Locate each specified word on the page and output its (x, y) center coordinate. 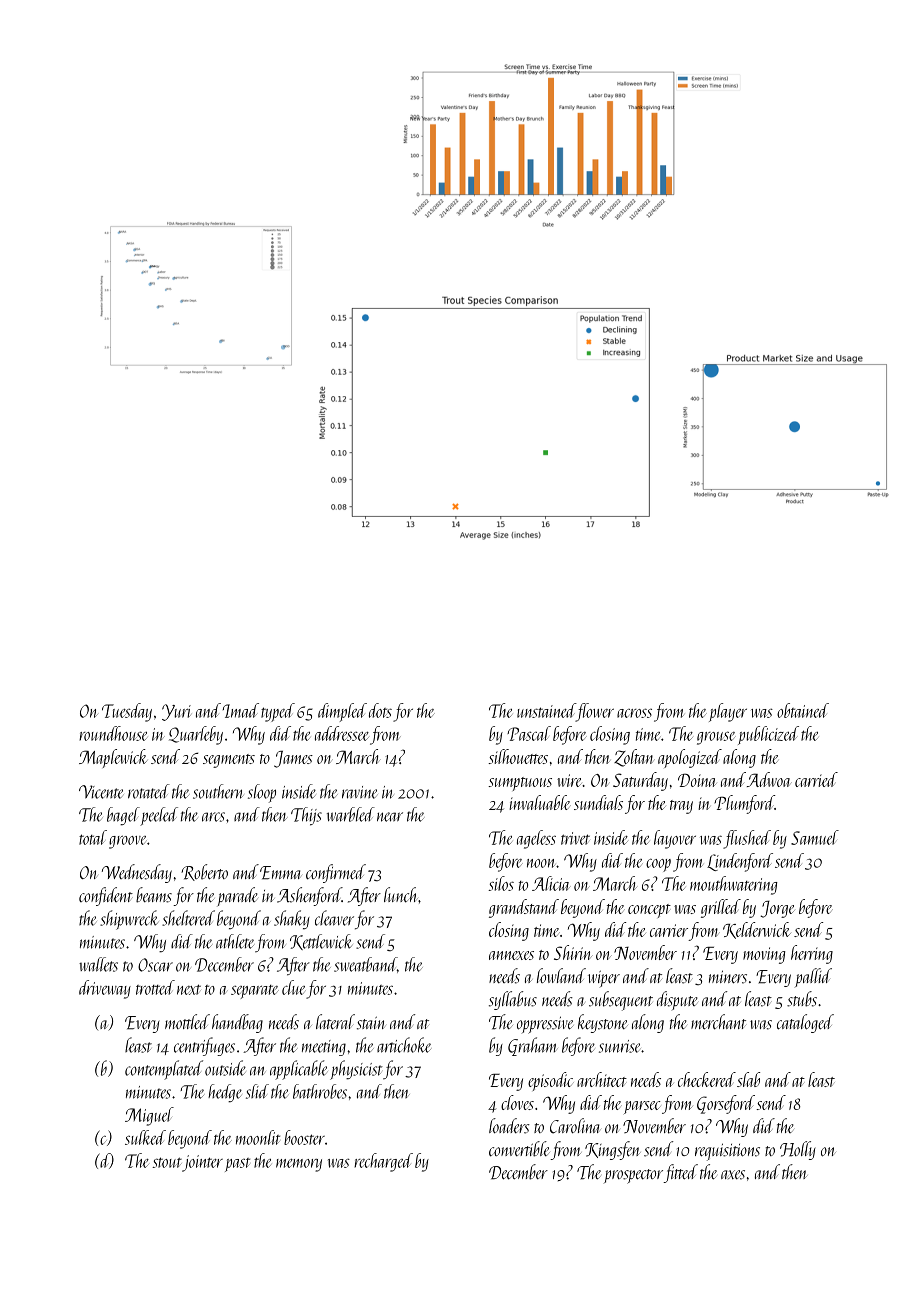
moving (764, 955)
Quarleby (196, 735)
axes (733, 1175)
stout (167, 1162)
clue (294, 987)
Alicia (551, 883)
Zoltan (634, 758)
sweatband (365, 964)
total (93, 837)
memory (299, 1165)
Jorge (778, 909)
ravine (360, 792)
